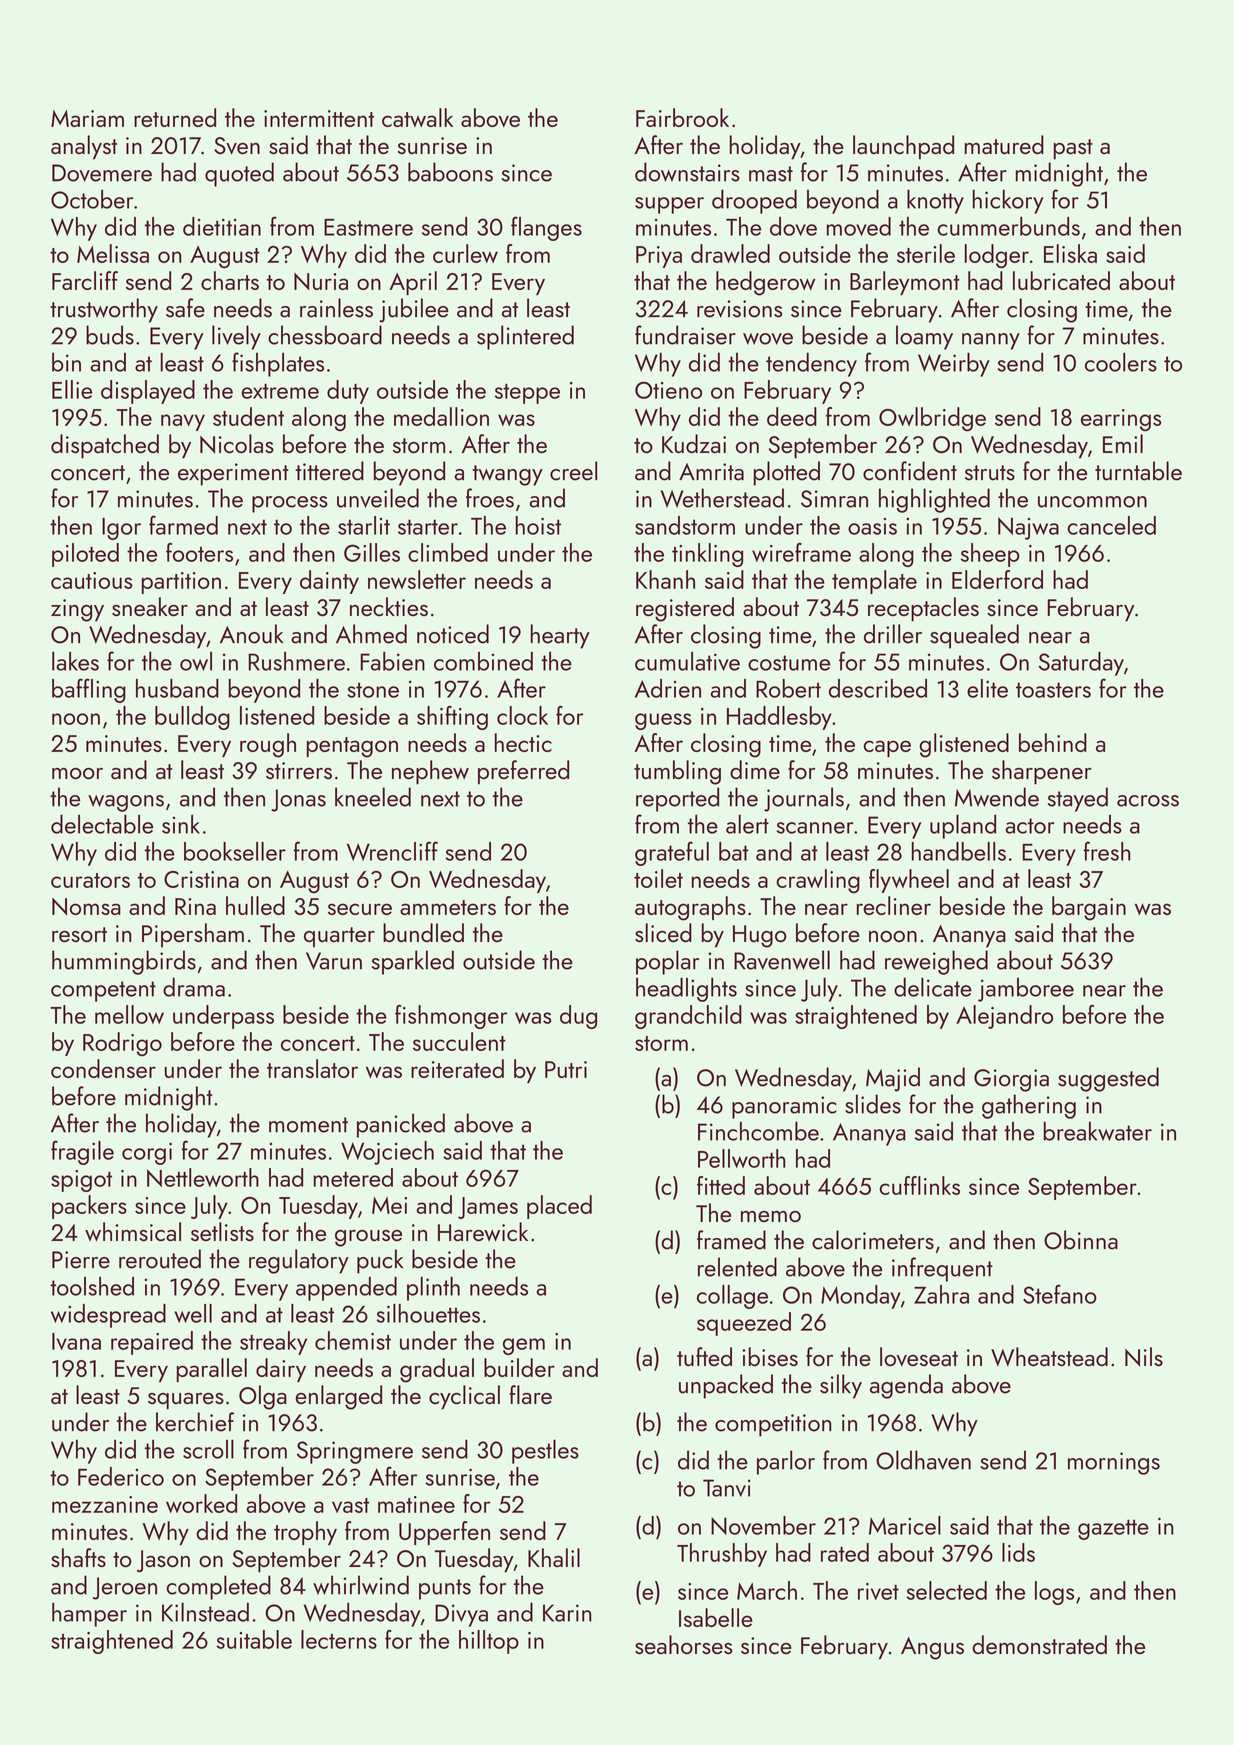 The height and width of the screenshot is (1745, 1234). Describe the element at coordinates (685, 335) in the screenshot. I see `fundraiser` at that location.
